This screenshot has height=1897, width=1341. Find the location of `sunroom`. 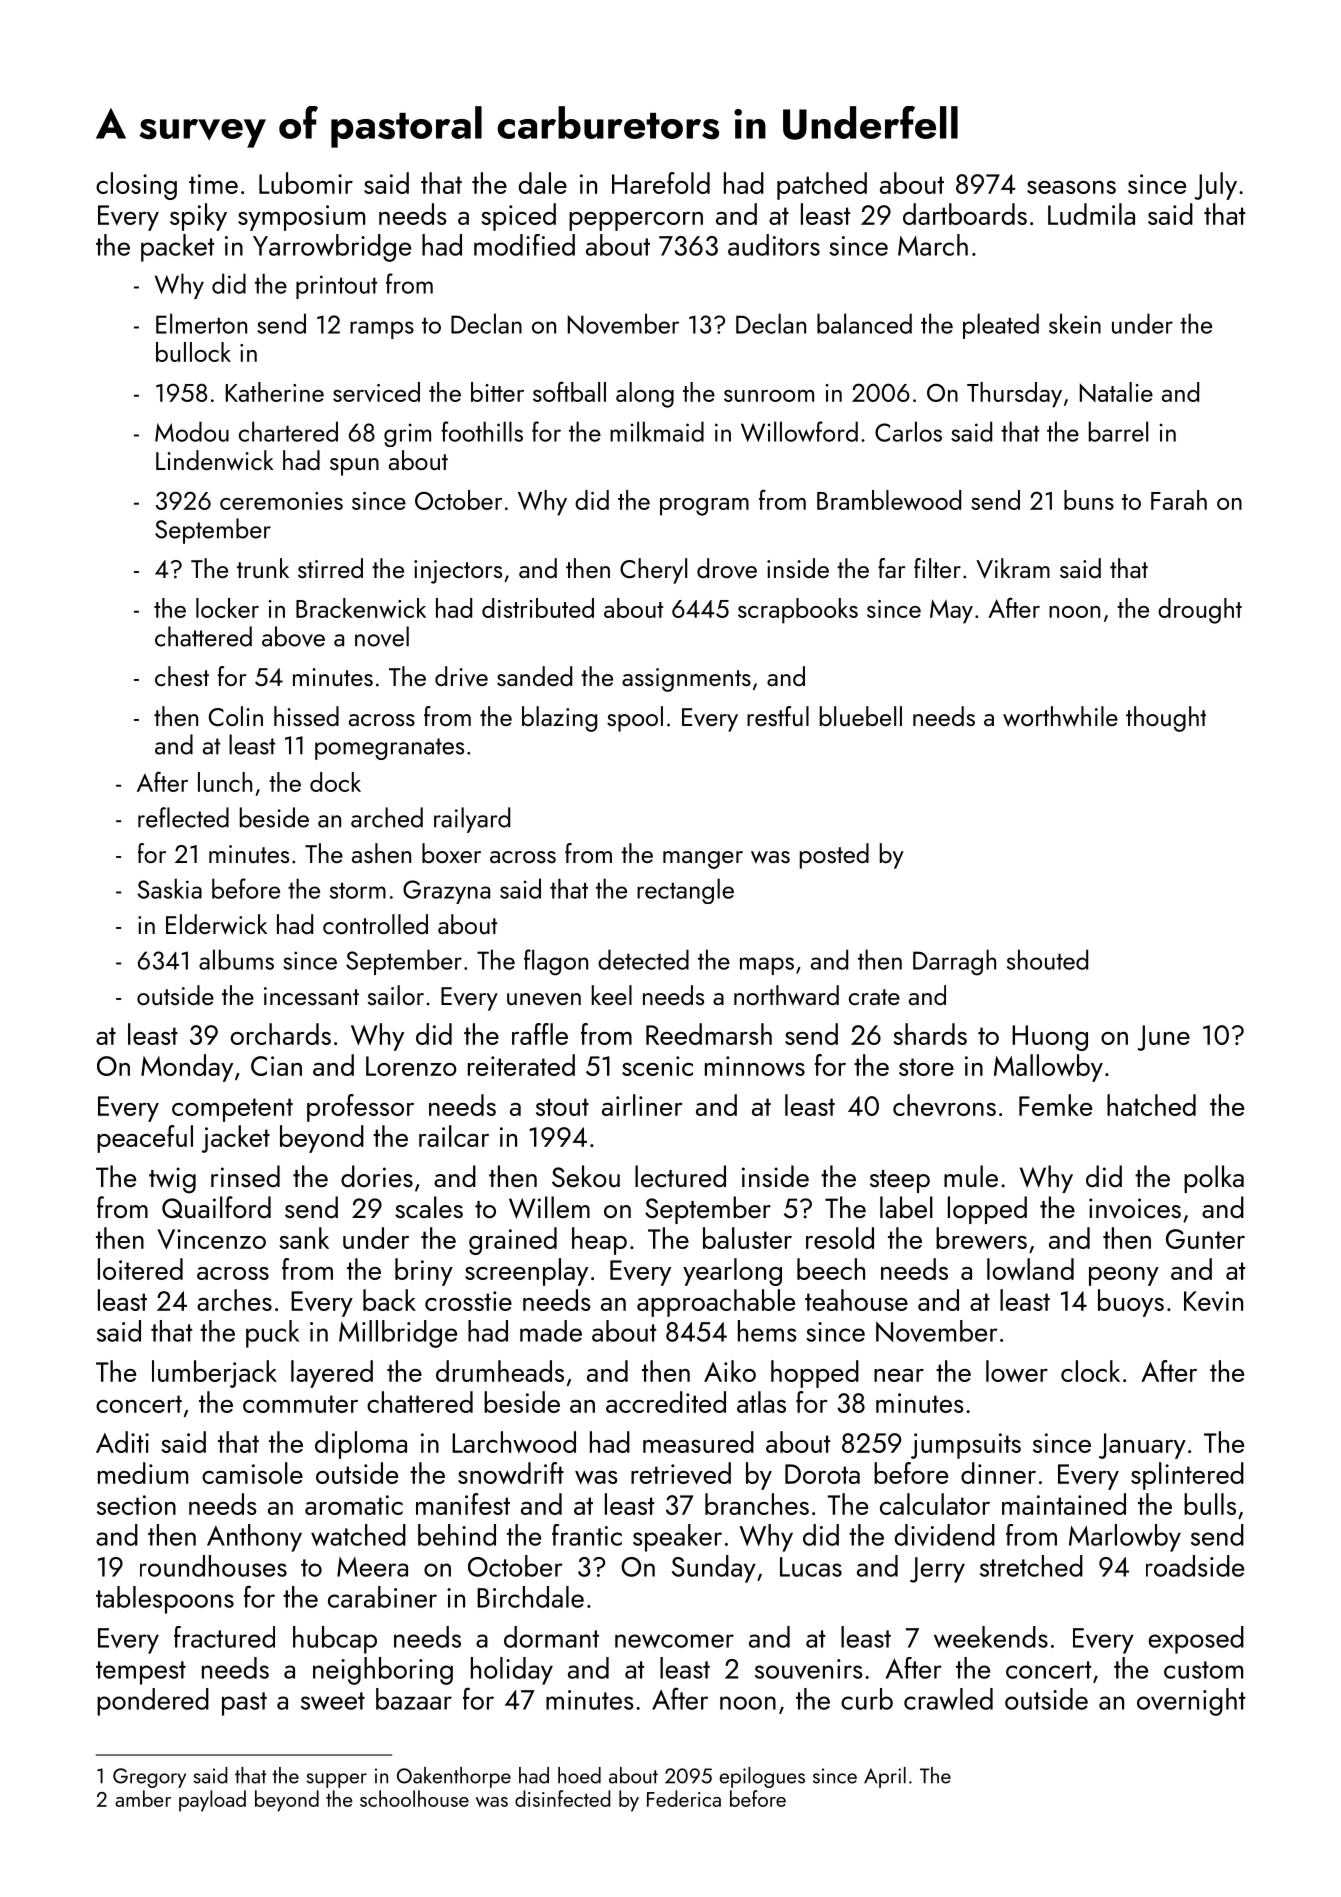

sunroom is located at coordinates (769, 396).
